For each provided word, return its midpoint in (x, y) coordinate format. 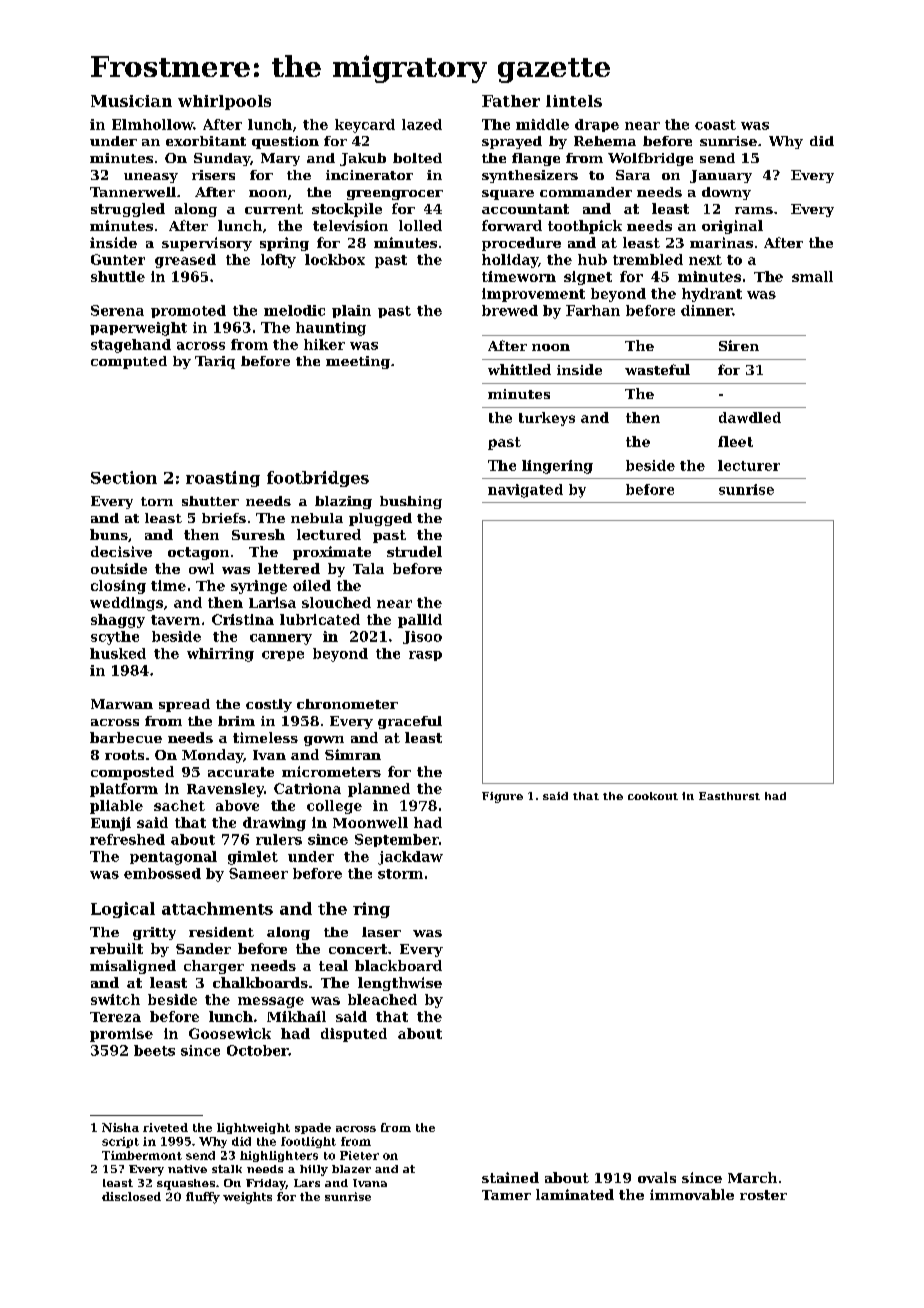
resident (221, 932)
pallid (420, 621)
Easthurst (729, 796)
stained (510, 1177)
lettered (289, 568)
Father (511, 101)
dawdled (750, 417)
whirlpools (224, 102)
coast (715, 125)
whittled (519, 369)
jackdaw (410, 858)
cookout (653, 796)
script (120, 1142)
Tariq (215, 362)
